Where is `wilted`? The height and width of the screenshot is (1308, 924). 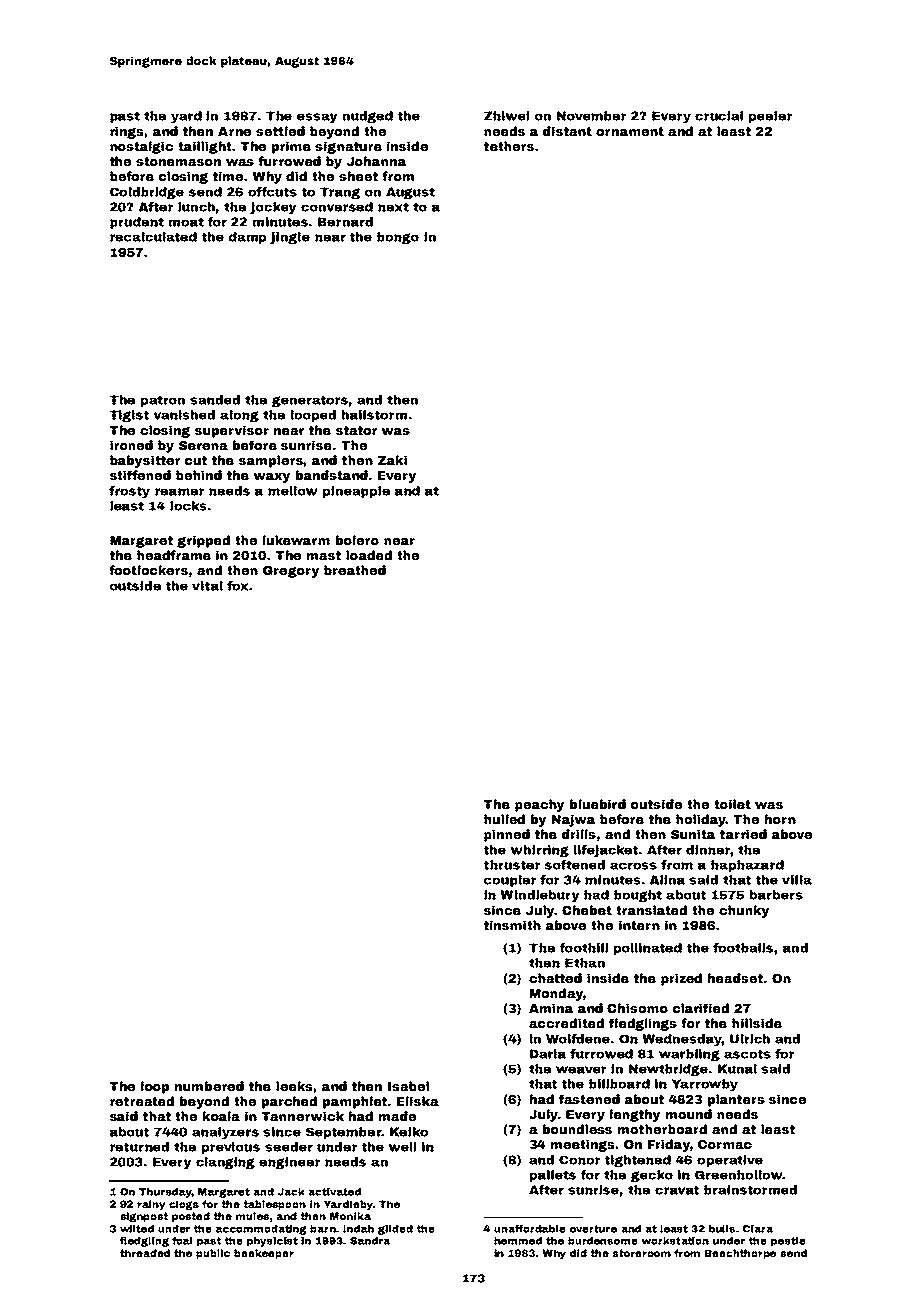 wilted is located at coordinates (137, 1229).
